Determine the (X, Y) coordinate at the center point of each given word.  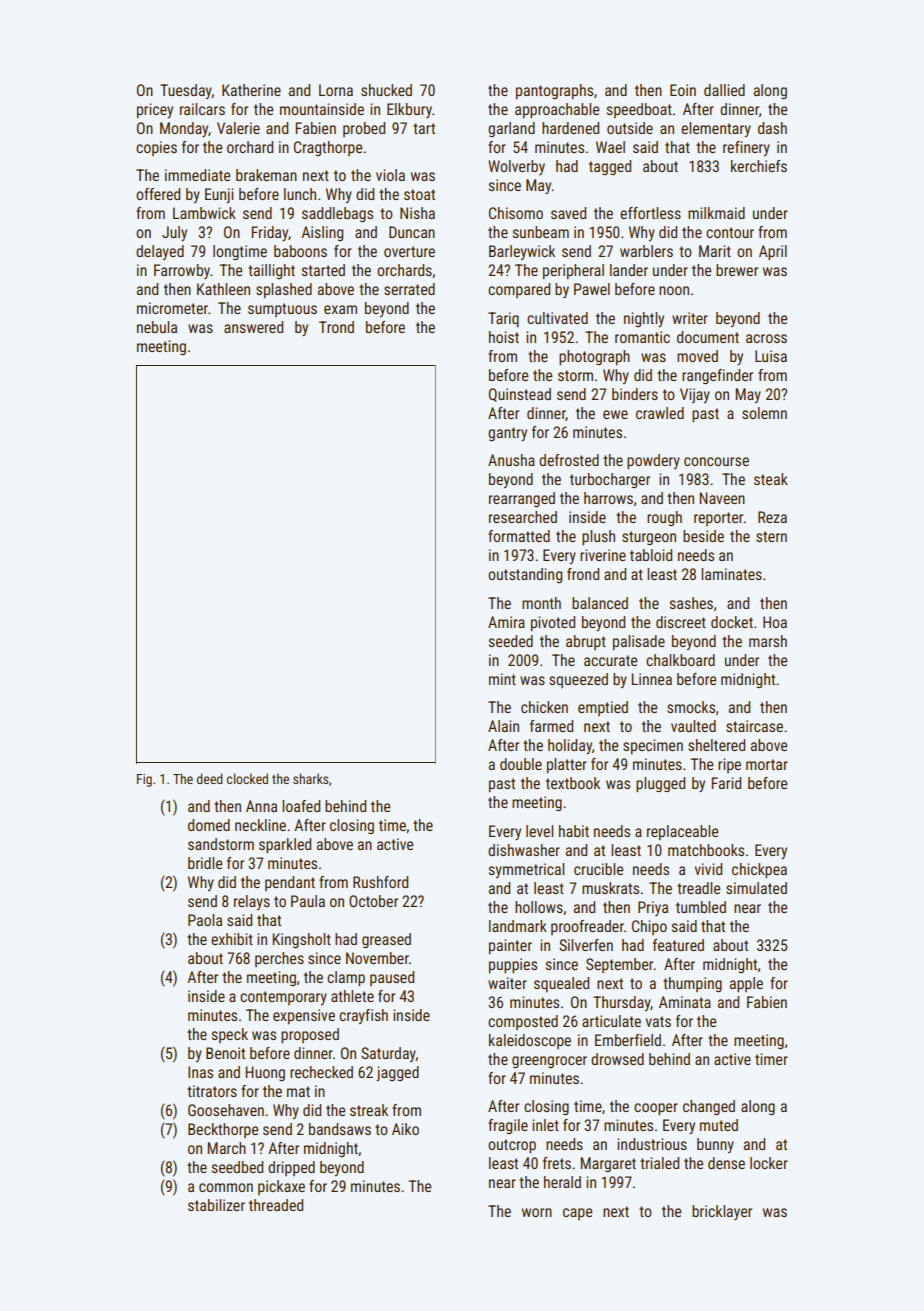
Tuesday (186, 91)
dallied (724, 90)
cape (577, 1214)
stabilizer (216, 1205)
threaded (276, 1205)
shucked (386, 90)
